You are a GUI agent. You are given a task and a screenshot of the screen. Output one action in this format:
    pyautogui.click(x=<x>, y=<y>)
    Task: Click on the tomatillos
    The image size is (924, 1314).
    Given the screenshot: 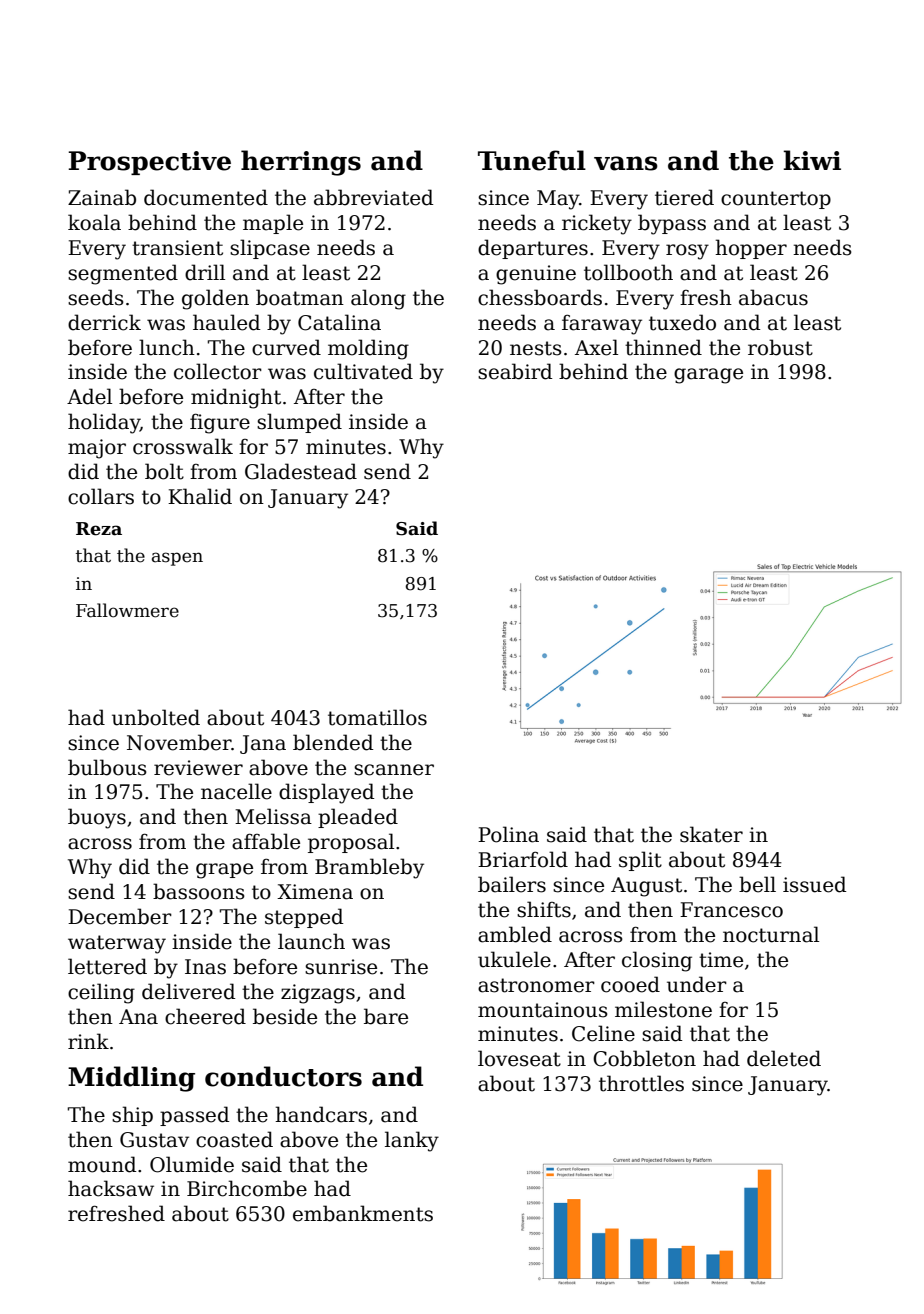 What is the action you would take?
    pyautogui.click(x=377, y=717)
